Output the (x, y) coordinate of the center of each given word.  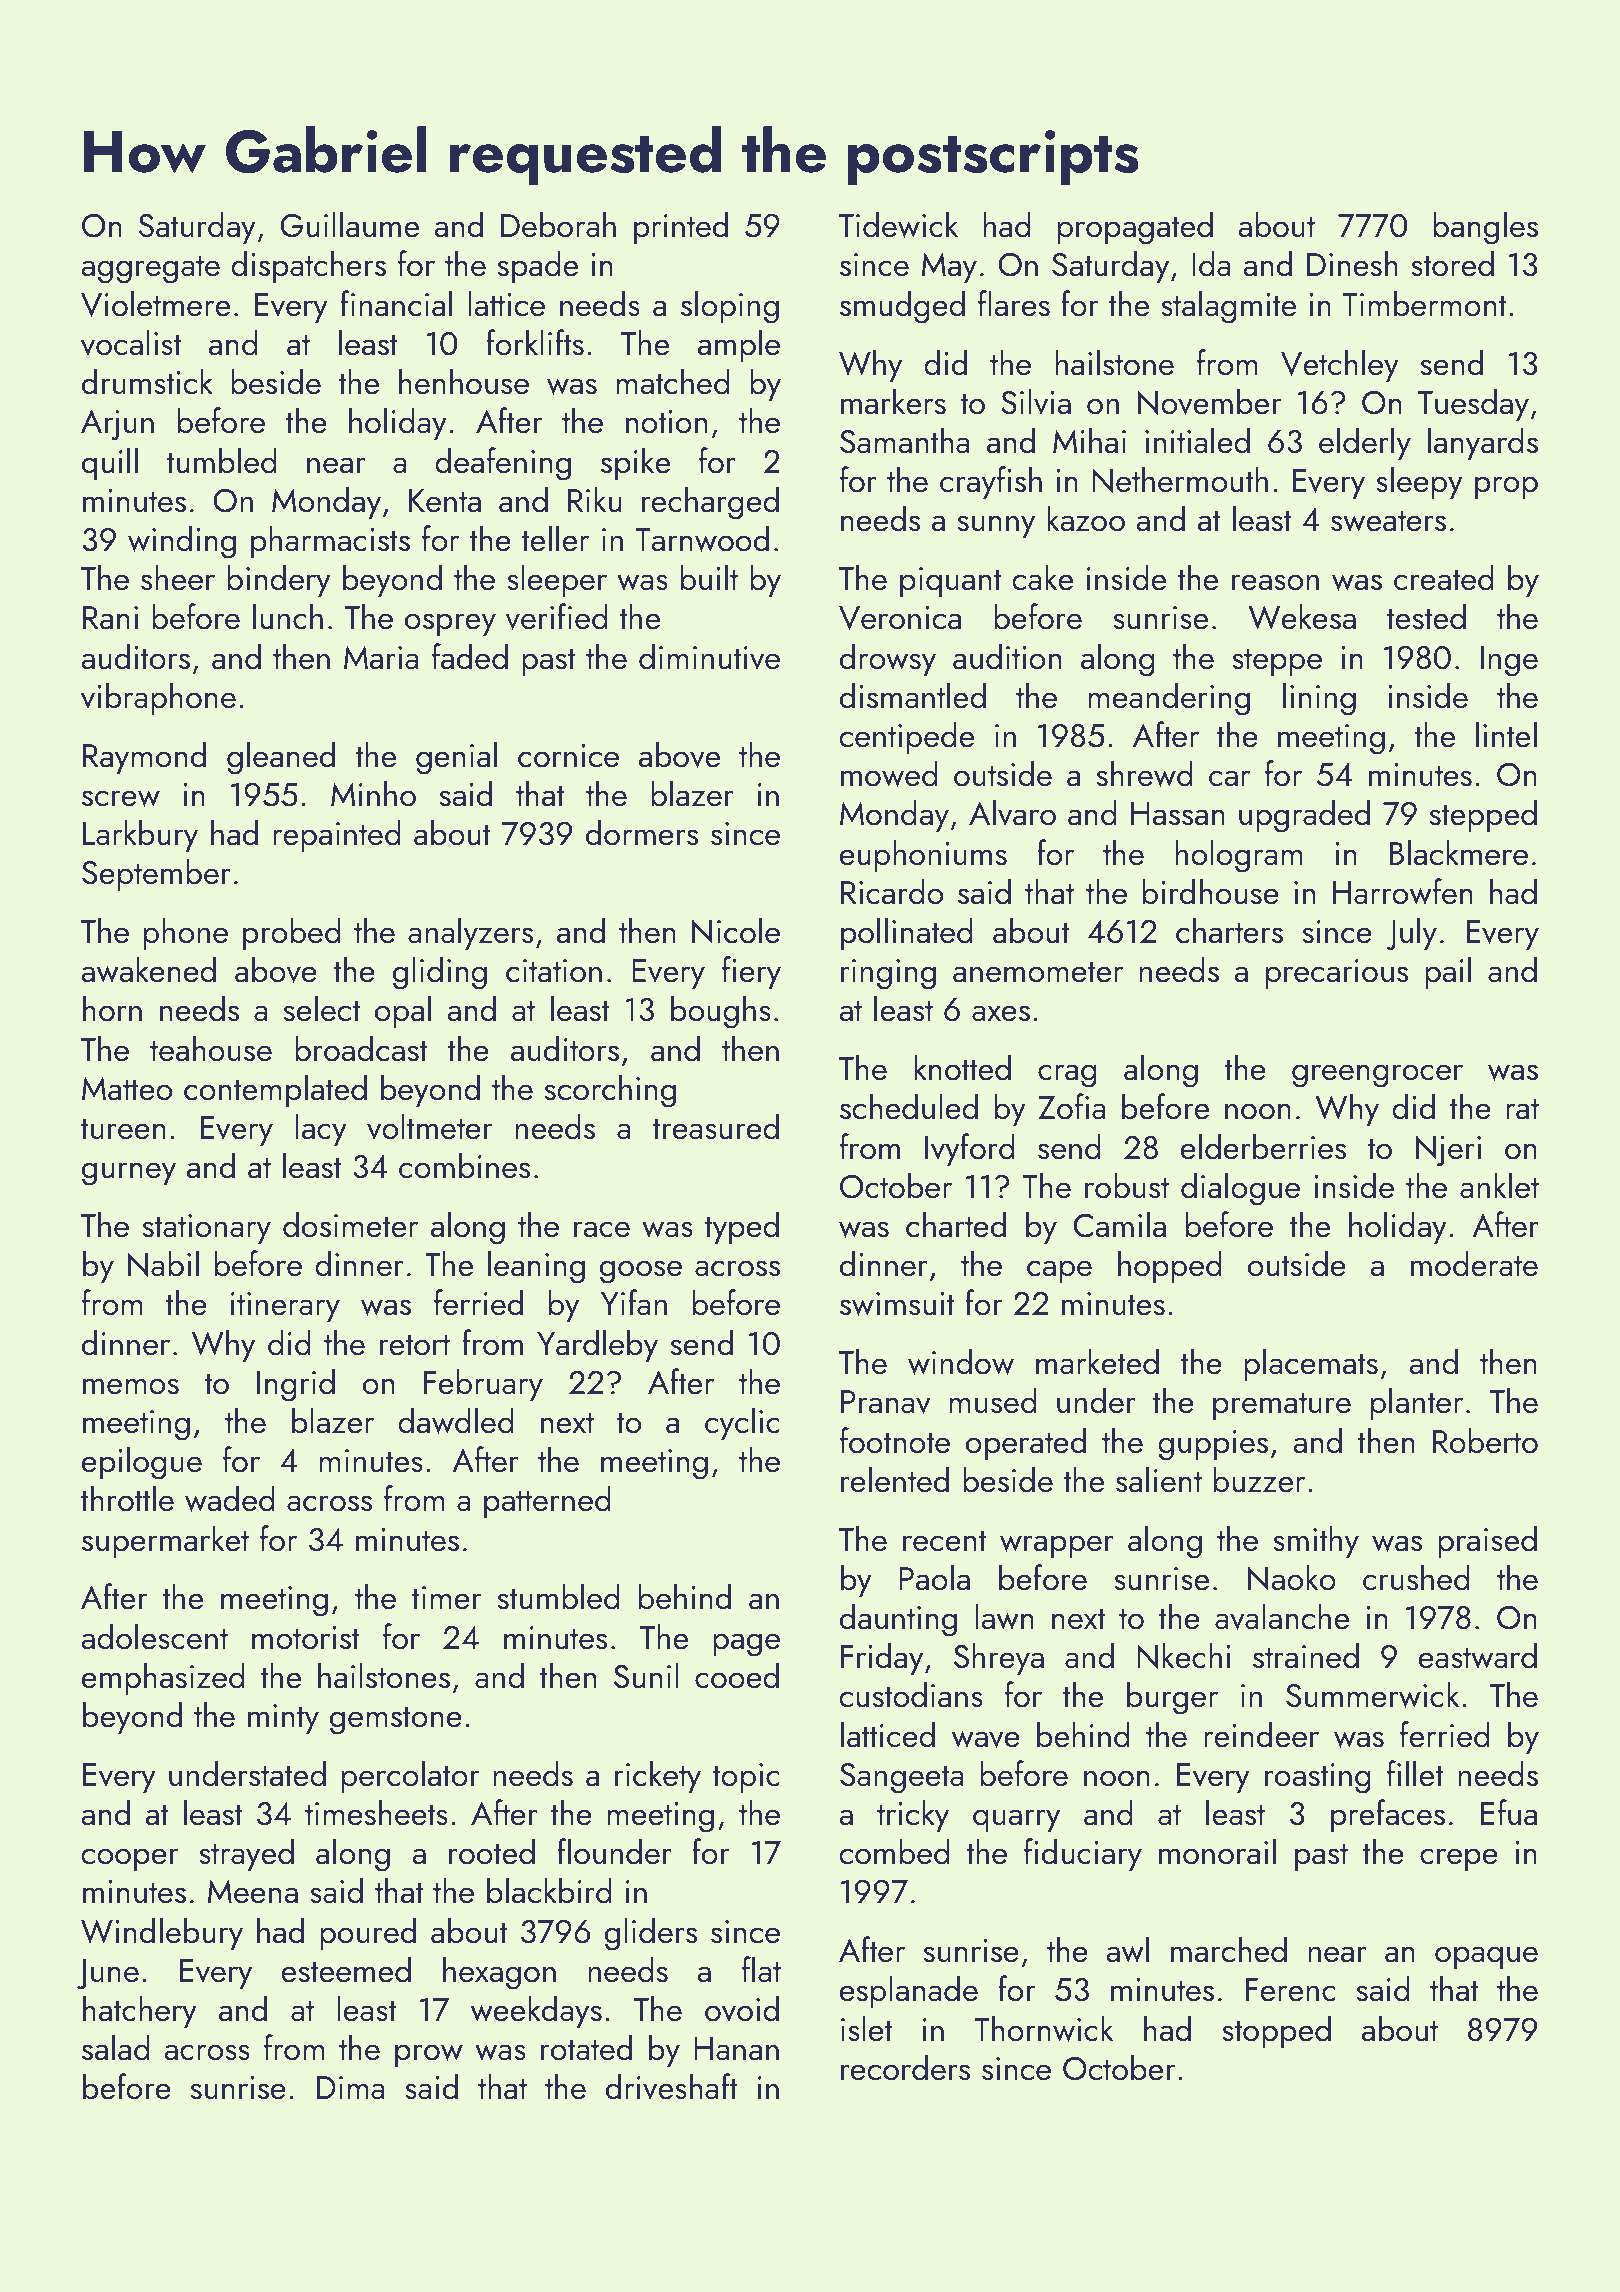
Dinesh (1352, 263)
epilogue (142, 1463)
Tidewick (898, 224)
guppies (1213, 1445)
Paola (934, 1577)
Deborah (558, 224)
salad (116, 2047)
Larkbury (140, 835)
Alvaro (1012, 812)
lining (1319, 699)
